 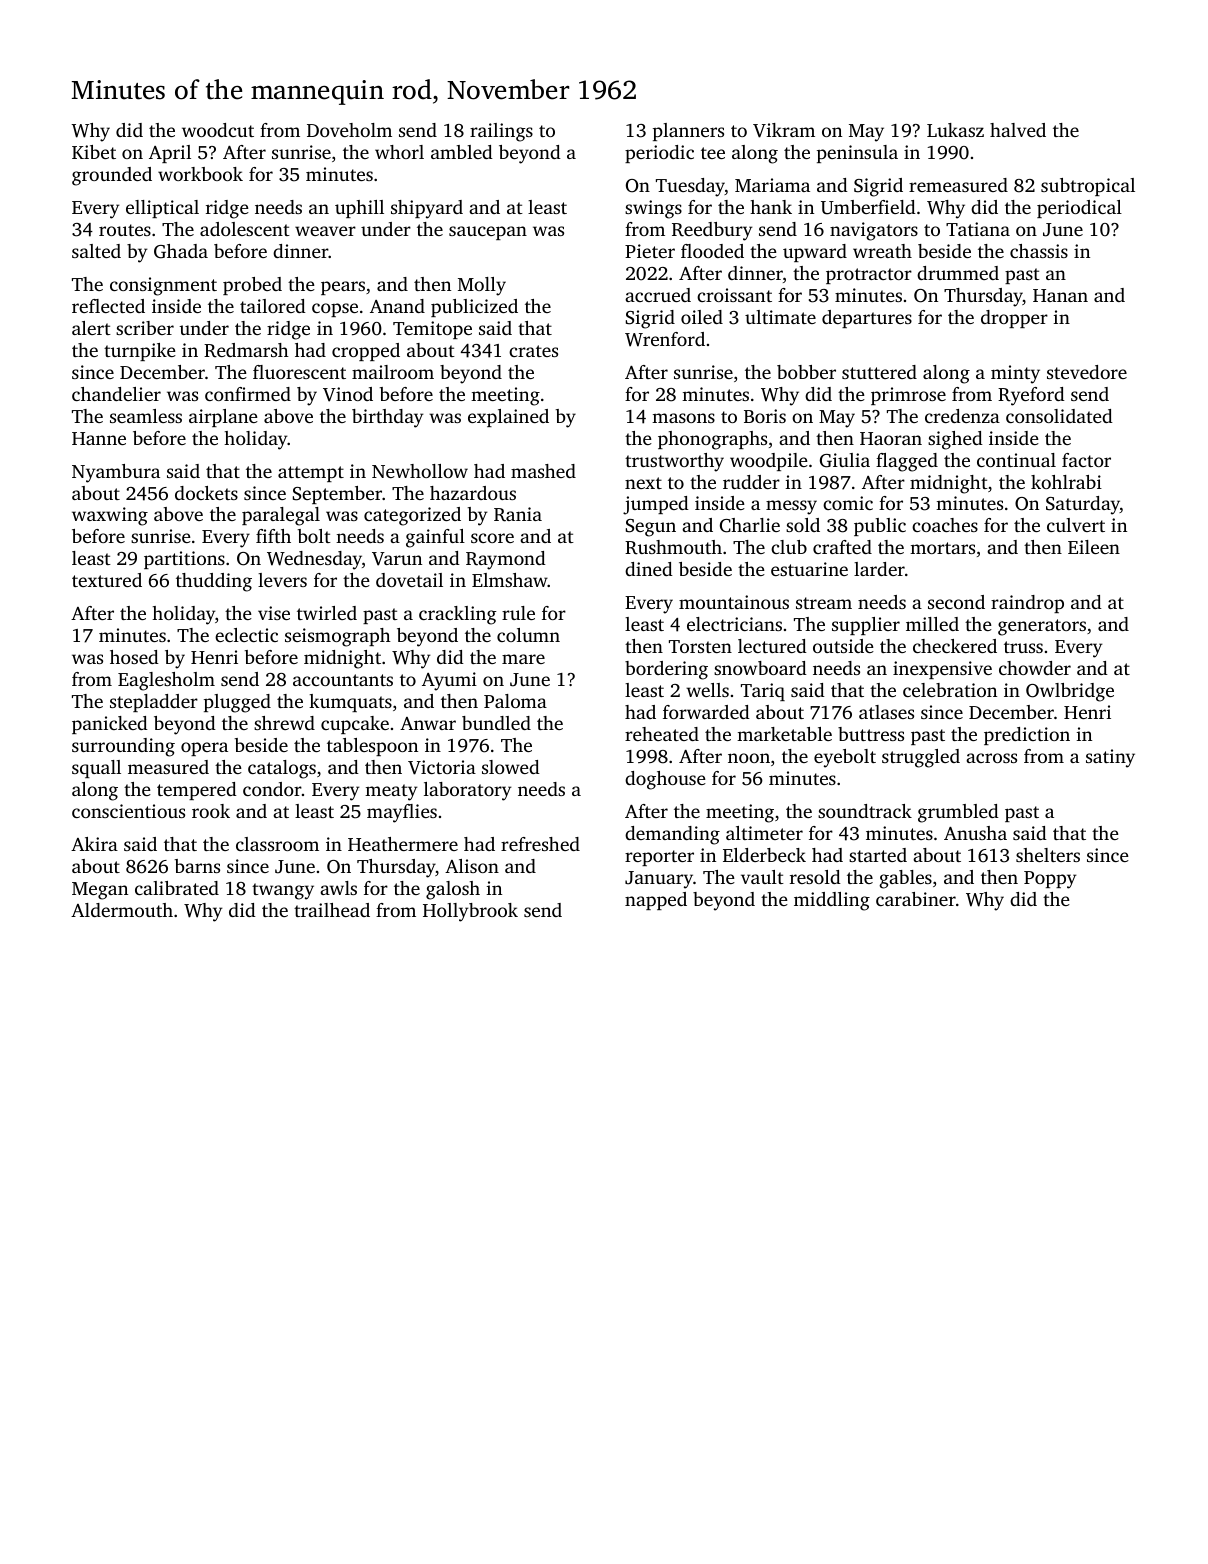 What do you see at coordinates (1018, 130) in the screenshot?
I see `halved` at bounding box center [1018, 130].
